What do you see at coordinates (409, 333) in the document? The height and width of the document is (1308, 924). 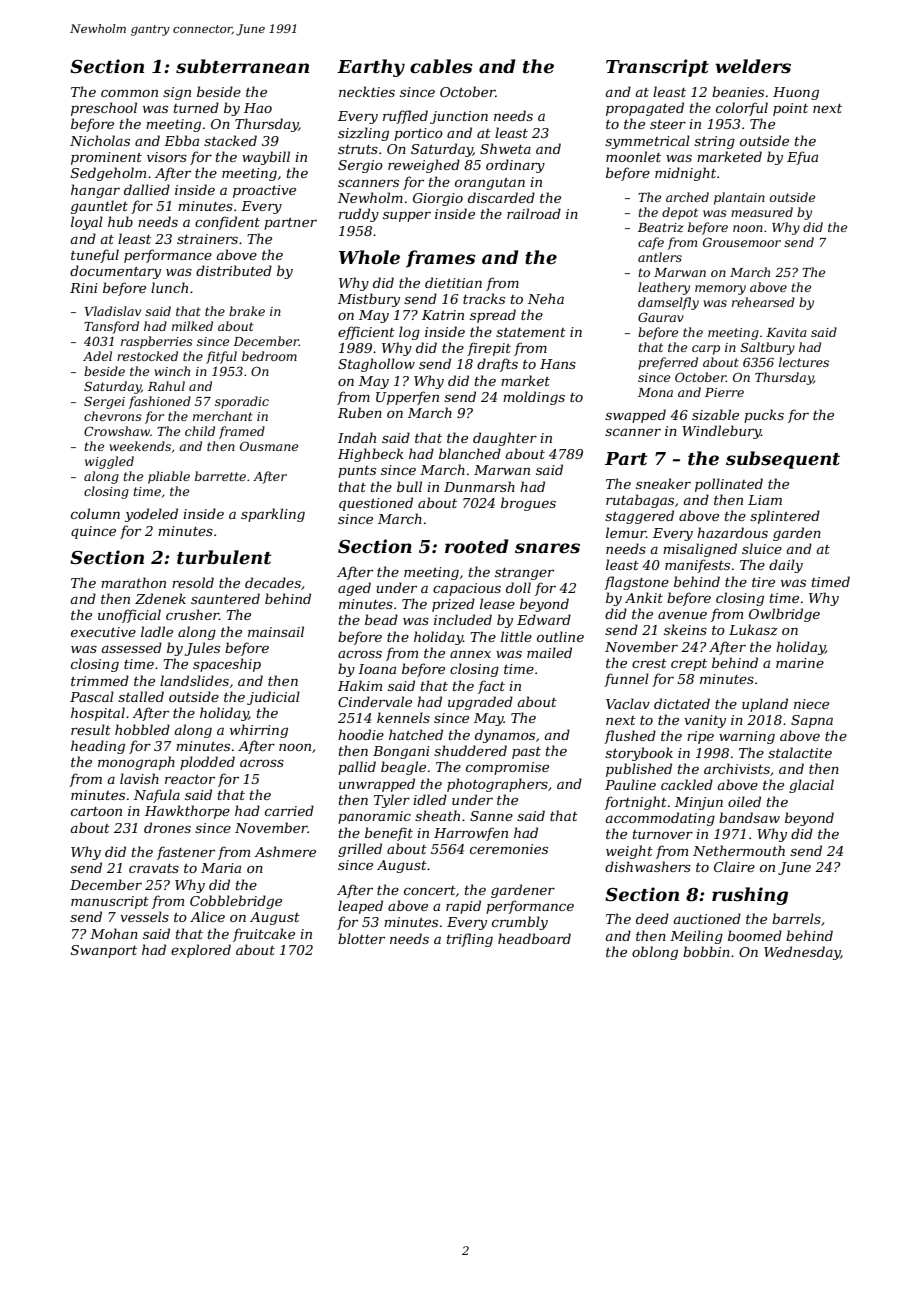 I see `log` at bounding box center [409, 333].
